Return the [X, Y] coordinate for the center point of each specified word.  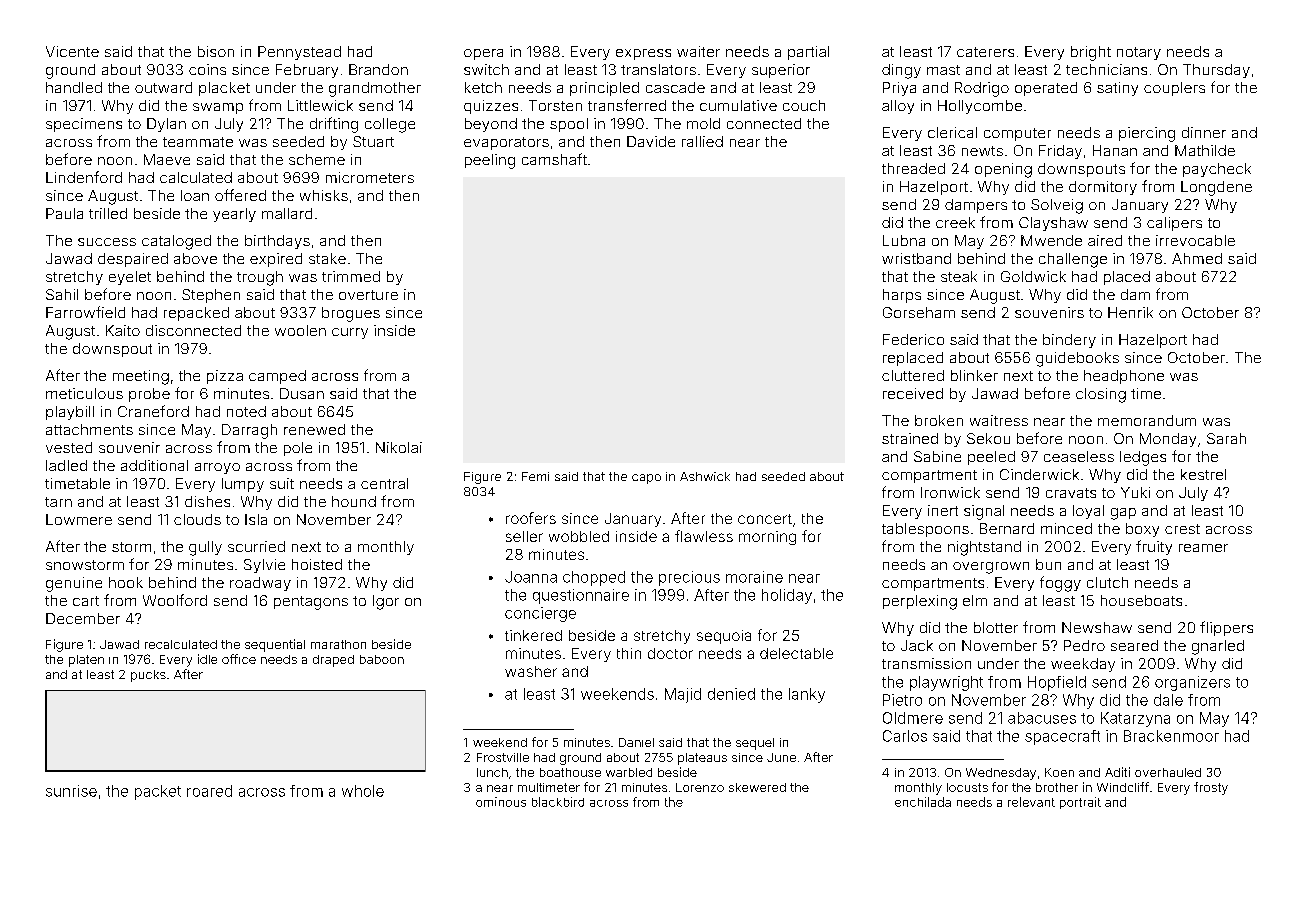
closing [1101, 395]
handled [74, 87]
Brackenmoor [1171, 736]
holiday [787, 596]
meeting [141, 377]
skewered [757, 787]
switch [486, 69]
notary [1139, 53]
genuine [74, 584]
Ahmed [1197, 258]
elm [975, 600]
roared [209, 791]
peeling [490, 161]
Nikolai [399, 447]
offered [240, 195]
